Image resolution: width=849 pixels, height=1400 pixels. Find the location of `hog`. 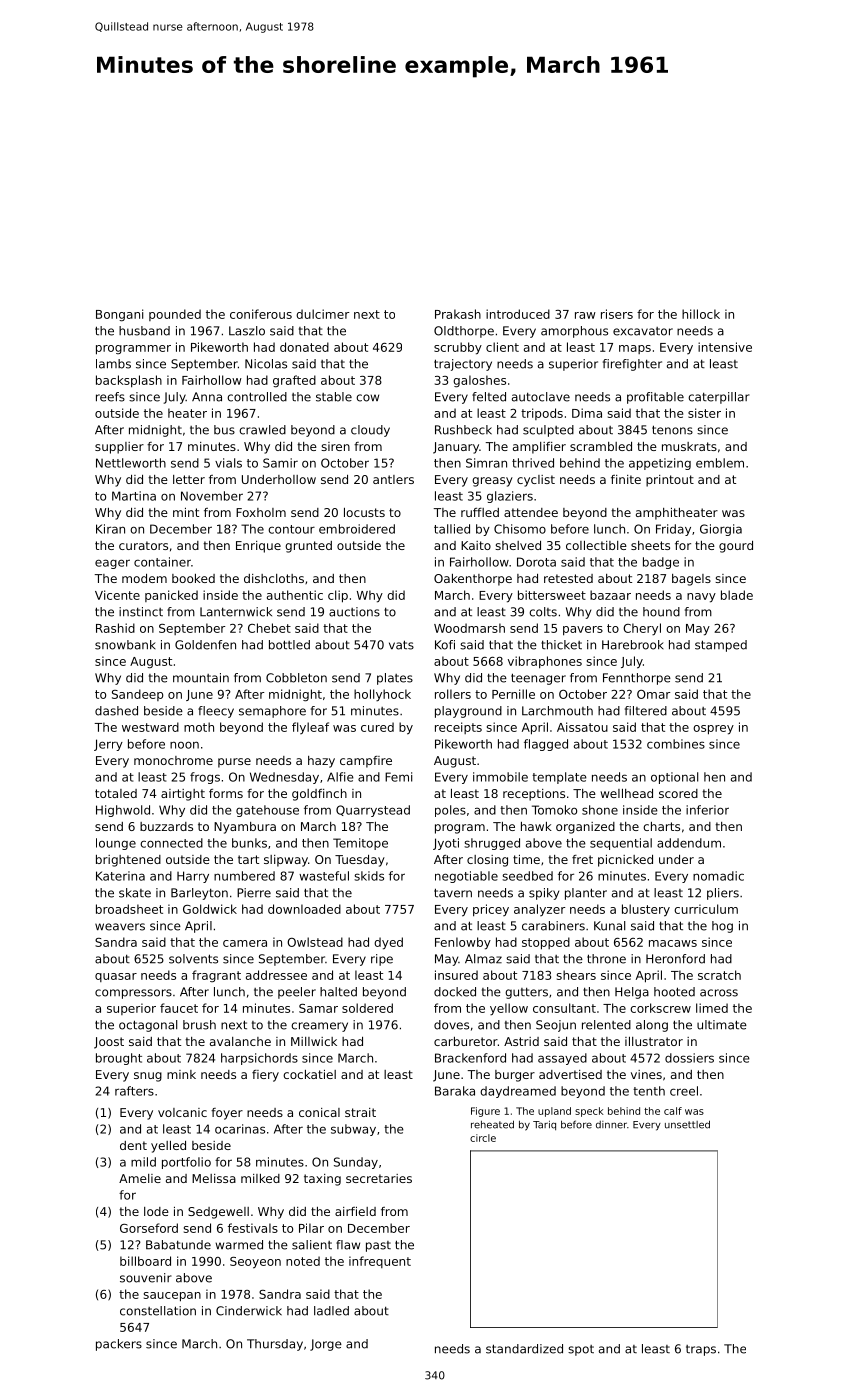

hog is located at coordinates (722, 927).
